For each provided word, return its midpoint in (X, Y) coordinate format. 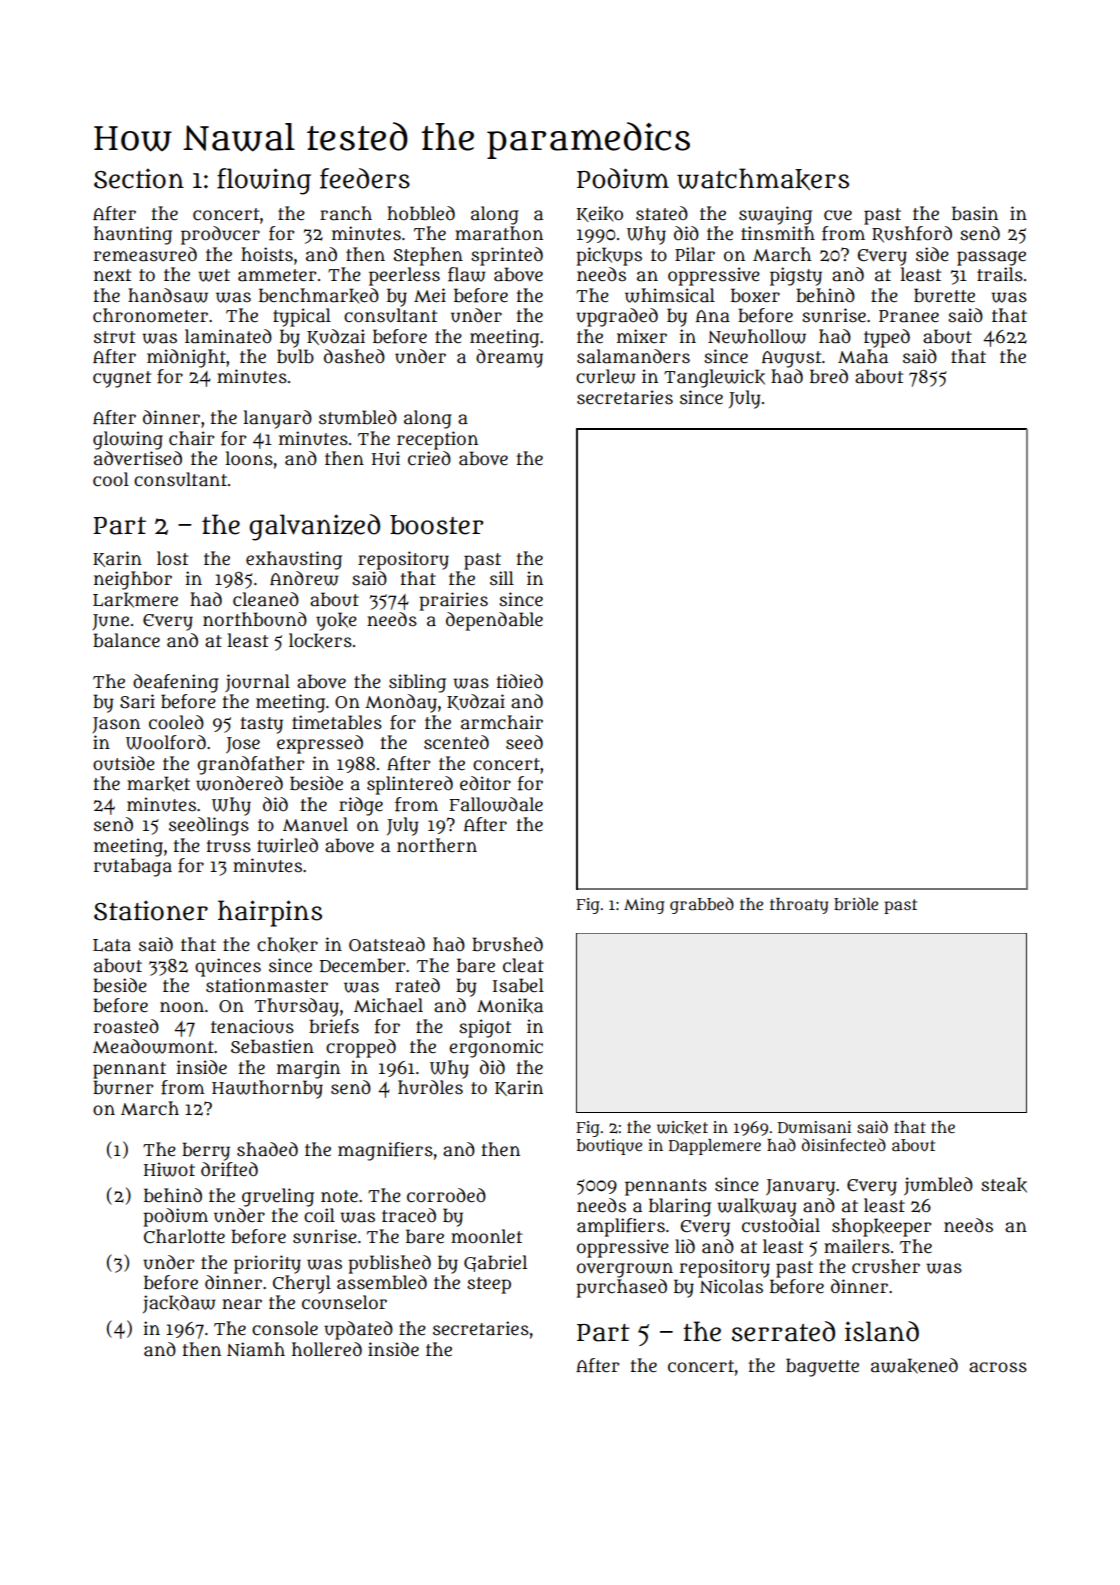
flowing (264, 181)
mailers (857, 1246)
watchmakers (763, 179)
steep (489, 1285)
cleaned (266, 599)
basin (975, 213)
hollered (327, 1349)
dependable (494, 621)
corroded (446, 1195)
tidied (520, 681)
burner (123, 1087)
